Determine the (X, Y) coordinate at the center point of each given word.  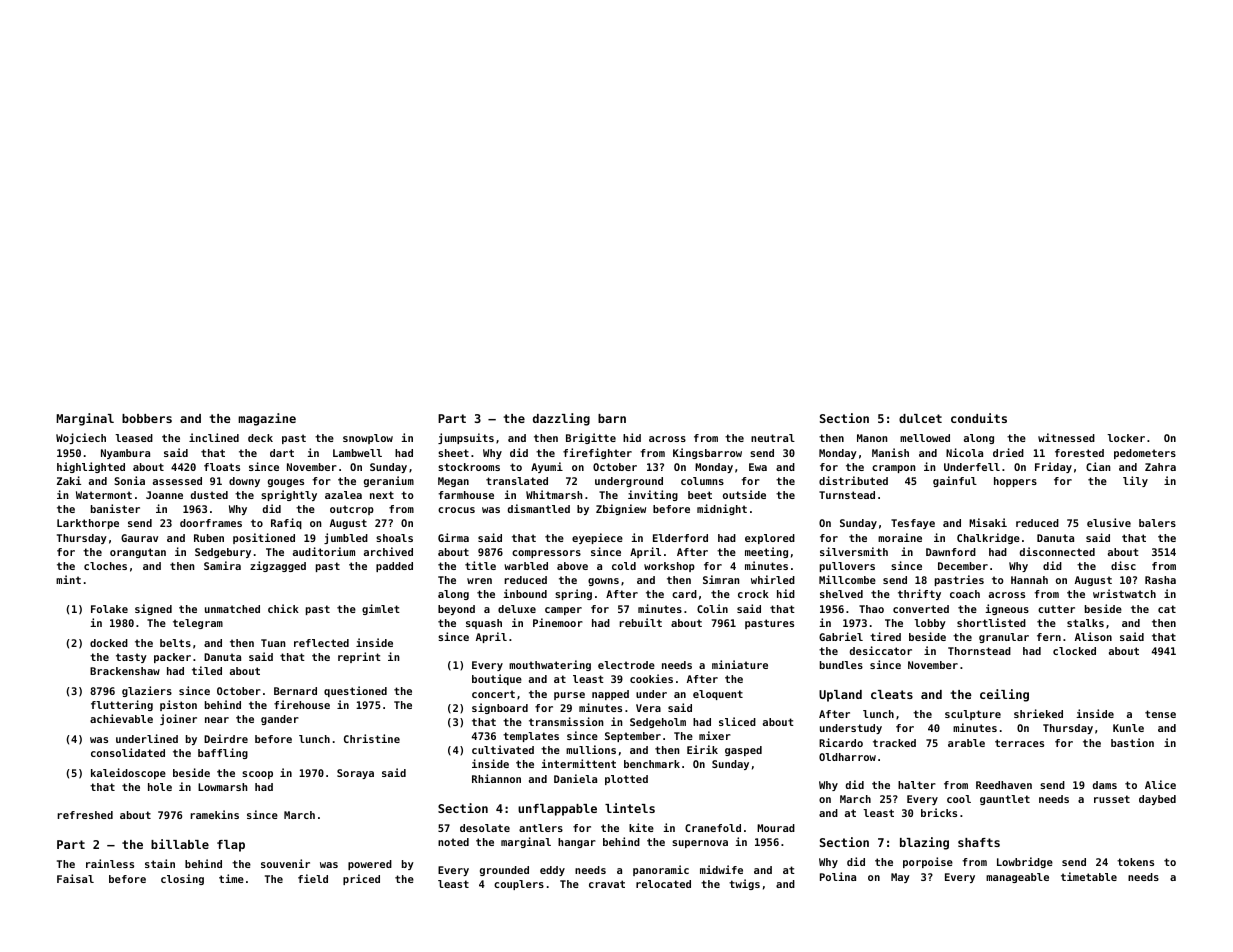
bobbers (147, 418)
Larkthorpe (88, 524)
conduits (979, 418)
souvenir (285, 863)
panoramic (661, 870)
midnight (722, 509)
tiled (207, 670)
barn (612, 418)
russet (1112, 799)
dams (1105, 785)
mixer (715, 735)
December (963, 566)
